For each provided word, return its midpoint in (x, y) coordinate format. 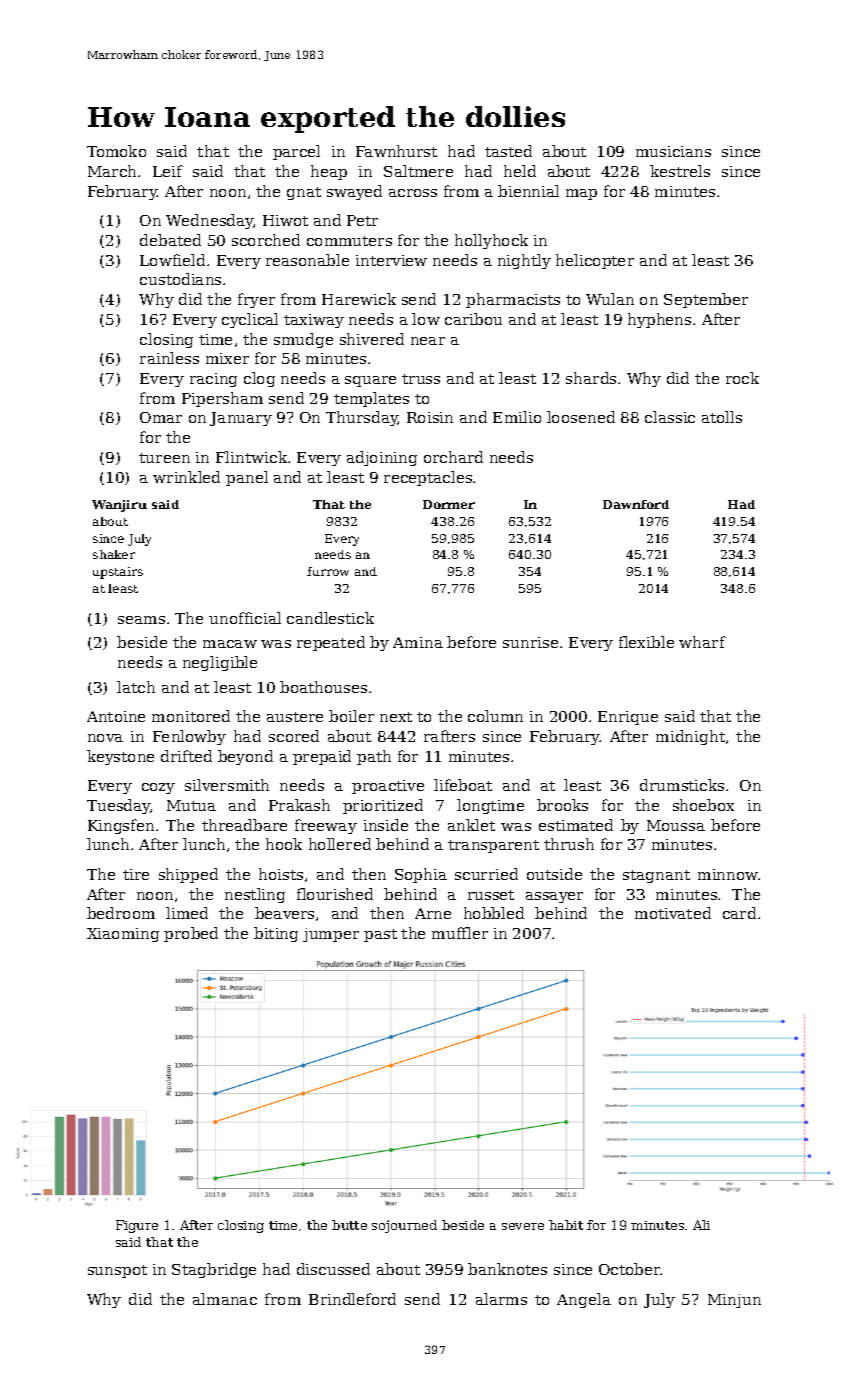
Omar (161, 417)
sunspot (117, 1271)
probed (191, 934)
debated (170, 240)
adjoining (382, 458)
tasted (508, 151)
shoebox (703, 805)
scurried (486, 874)
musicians (673, 151)
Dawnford (636, 504)
